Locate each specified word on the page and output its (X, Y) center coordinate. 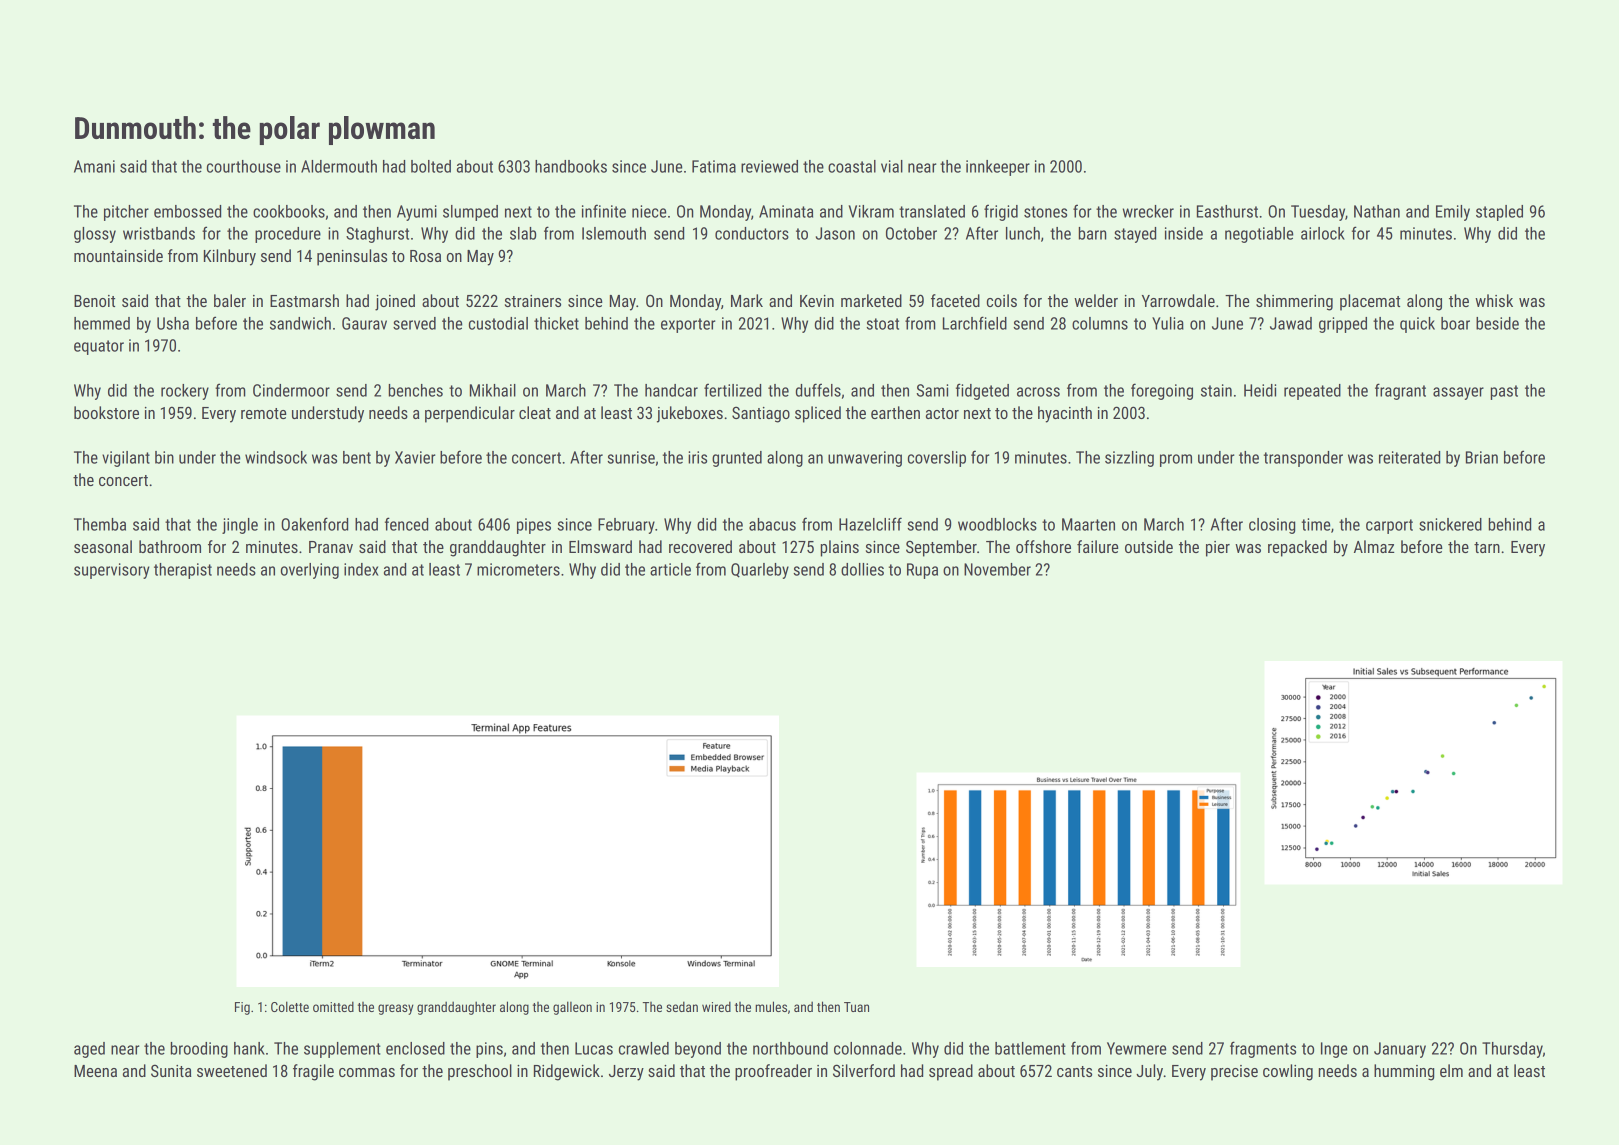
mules (771, 1006)
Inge (1334, 1050)
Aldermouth (339, 166)
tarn (1487, 547)
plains (839, 548)
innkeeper (998, 168)
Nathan (1377, 211)
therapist (183, 571)
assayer (1458, 393)
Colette (290, 1006)
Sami (932, 390)
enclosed (415, 1048)
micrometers (518, 569)
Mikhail (493, 390)
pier (1218, 549)
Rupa (922, 571)
